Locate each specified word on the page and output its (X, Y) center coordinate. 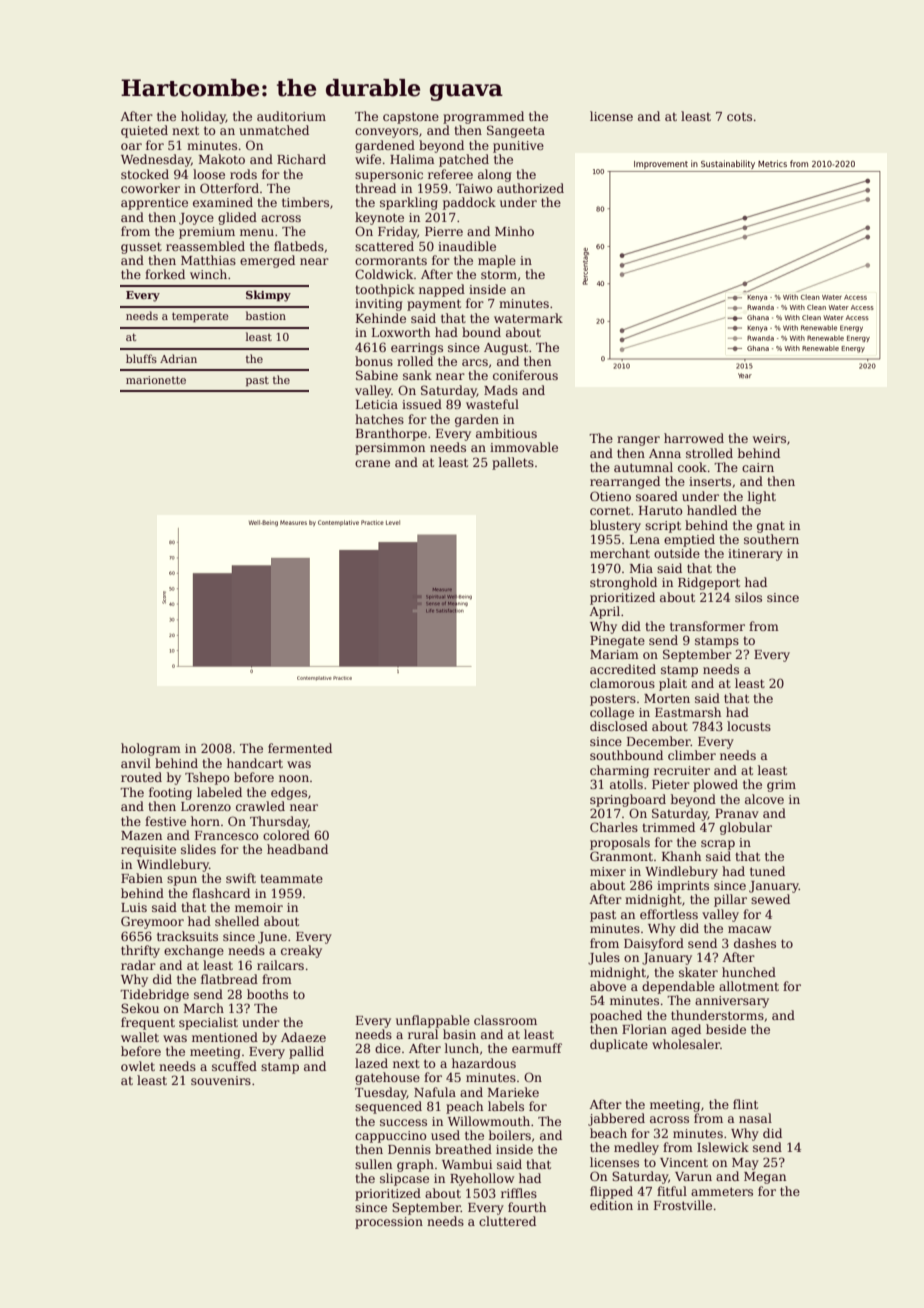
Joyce (196, 219)
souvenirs (221, 1080)
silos (748, 597)
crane (372, 463)
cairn (758, 467)
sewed (770, 899)
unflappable (433, 1021)
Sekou (140, 1008)
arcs (475, 362)
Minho (514, 231)
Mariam (614, 654)
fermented (300, 748)
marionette (156, 380)
